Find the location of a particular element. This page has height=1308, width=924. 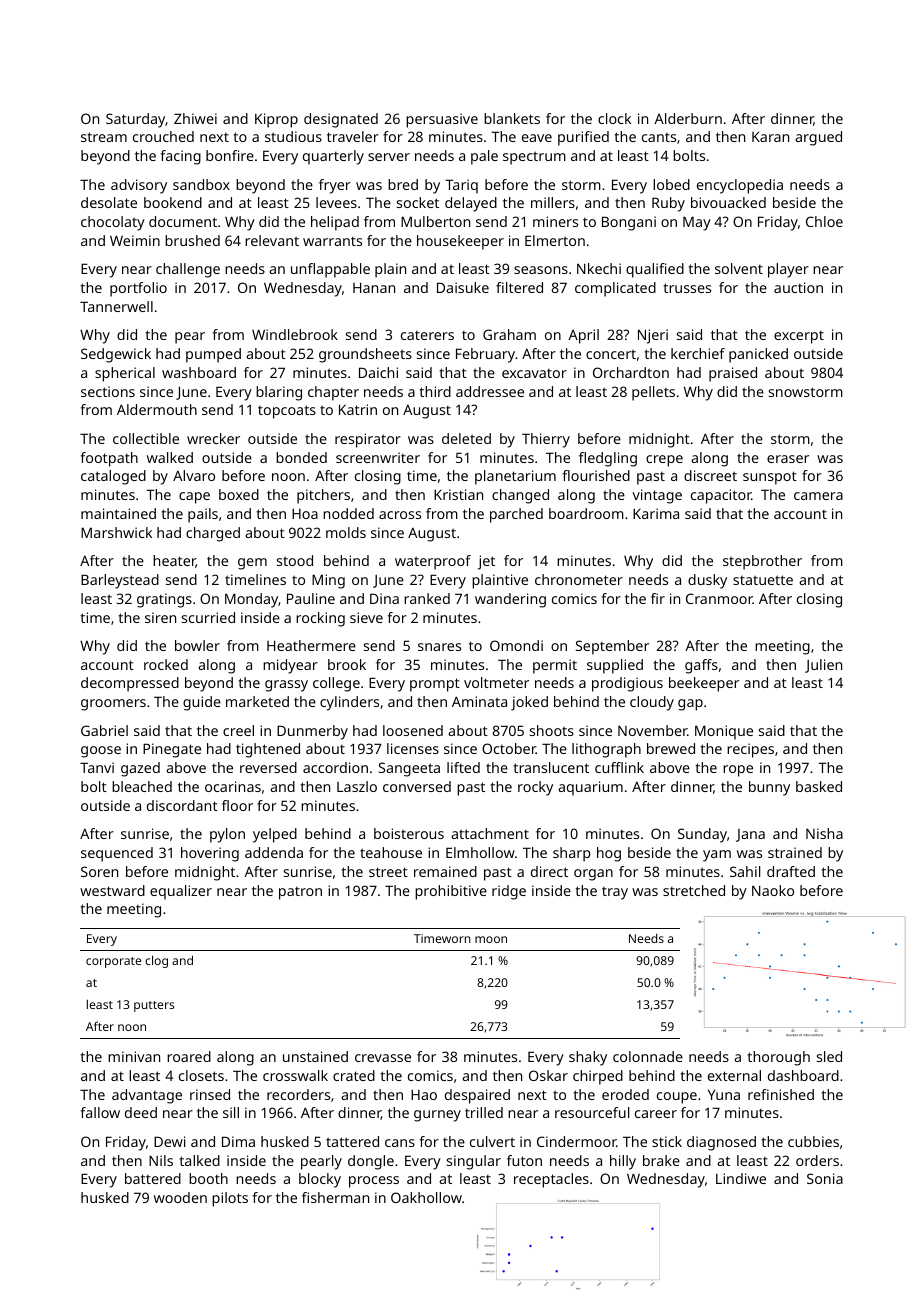

college is located at coordinates (336, 684).
